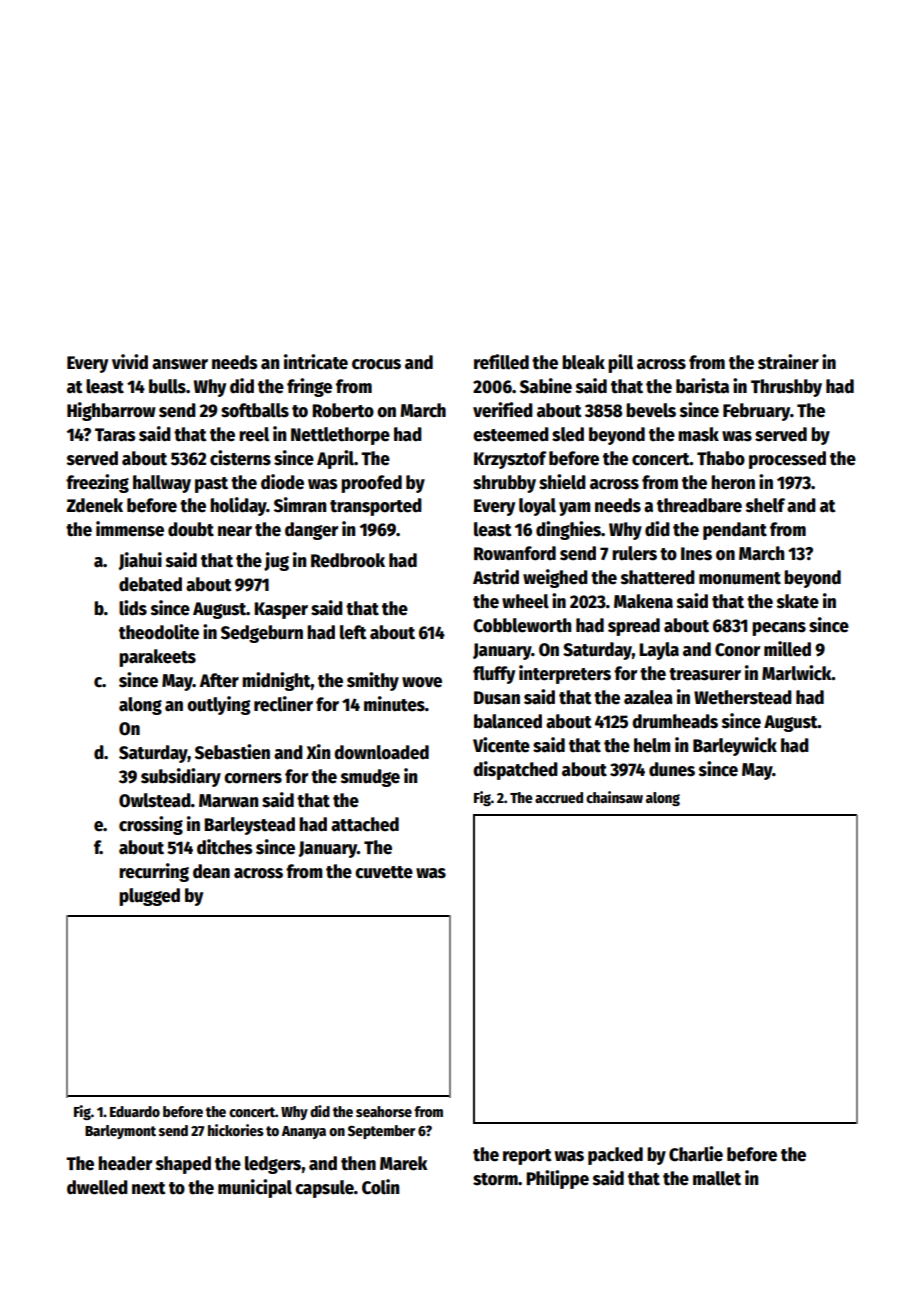 This image has width=924, height=1308. I want to click on crocus, so click(376, 364).
